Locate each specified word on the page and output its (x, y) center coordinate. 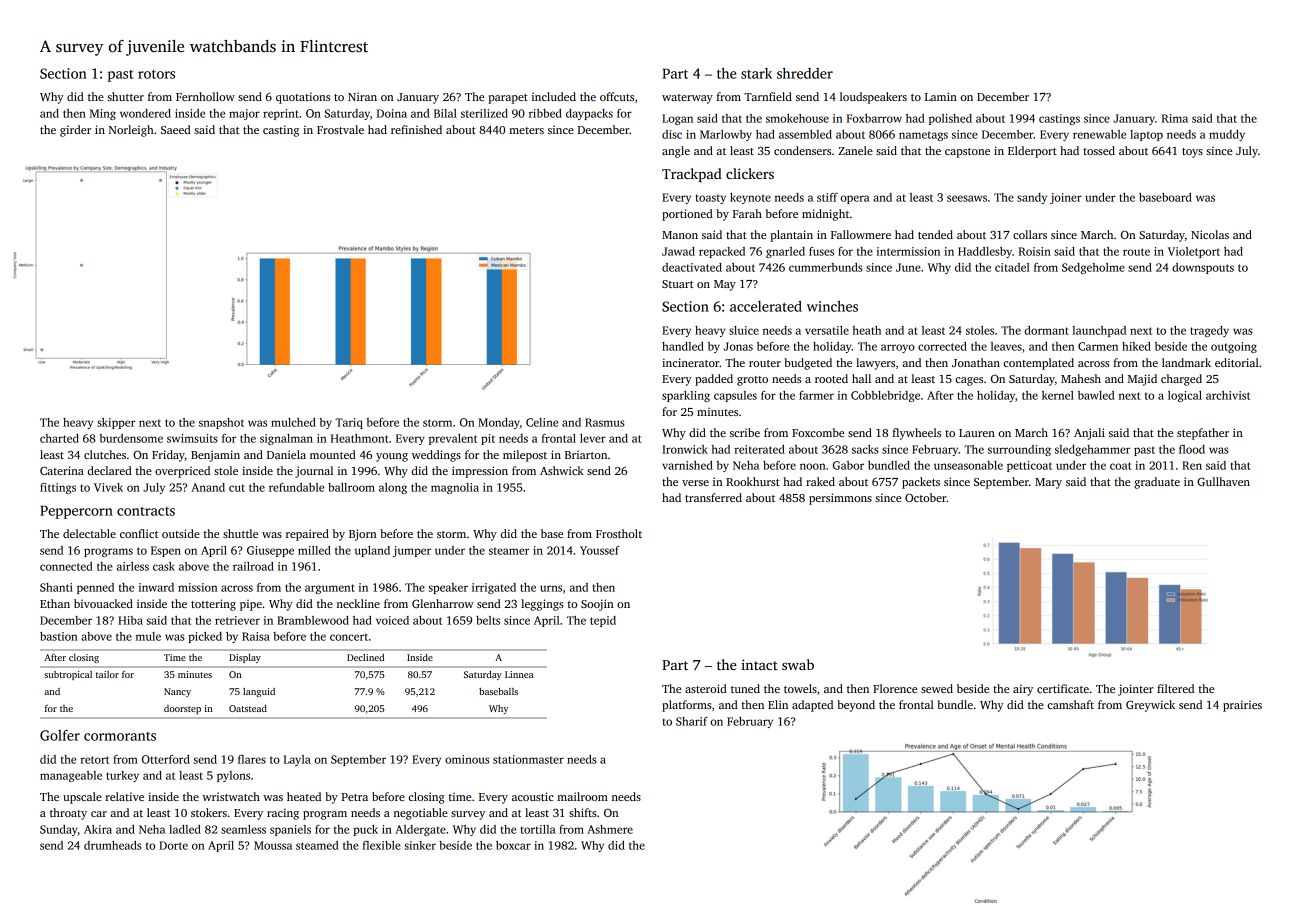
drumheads (113, 845)
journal (314, 472)
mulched (293, 422)
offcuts (617, 96)
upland (372, 551)
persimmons (840, 499)
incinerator (690, 362)
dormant (1046, 330)
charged (1181, 380)
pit (488, 439)
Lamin (941, 96)
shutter (125, 96)
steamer (509, 551)
